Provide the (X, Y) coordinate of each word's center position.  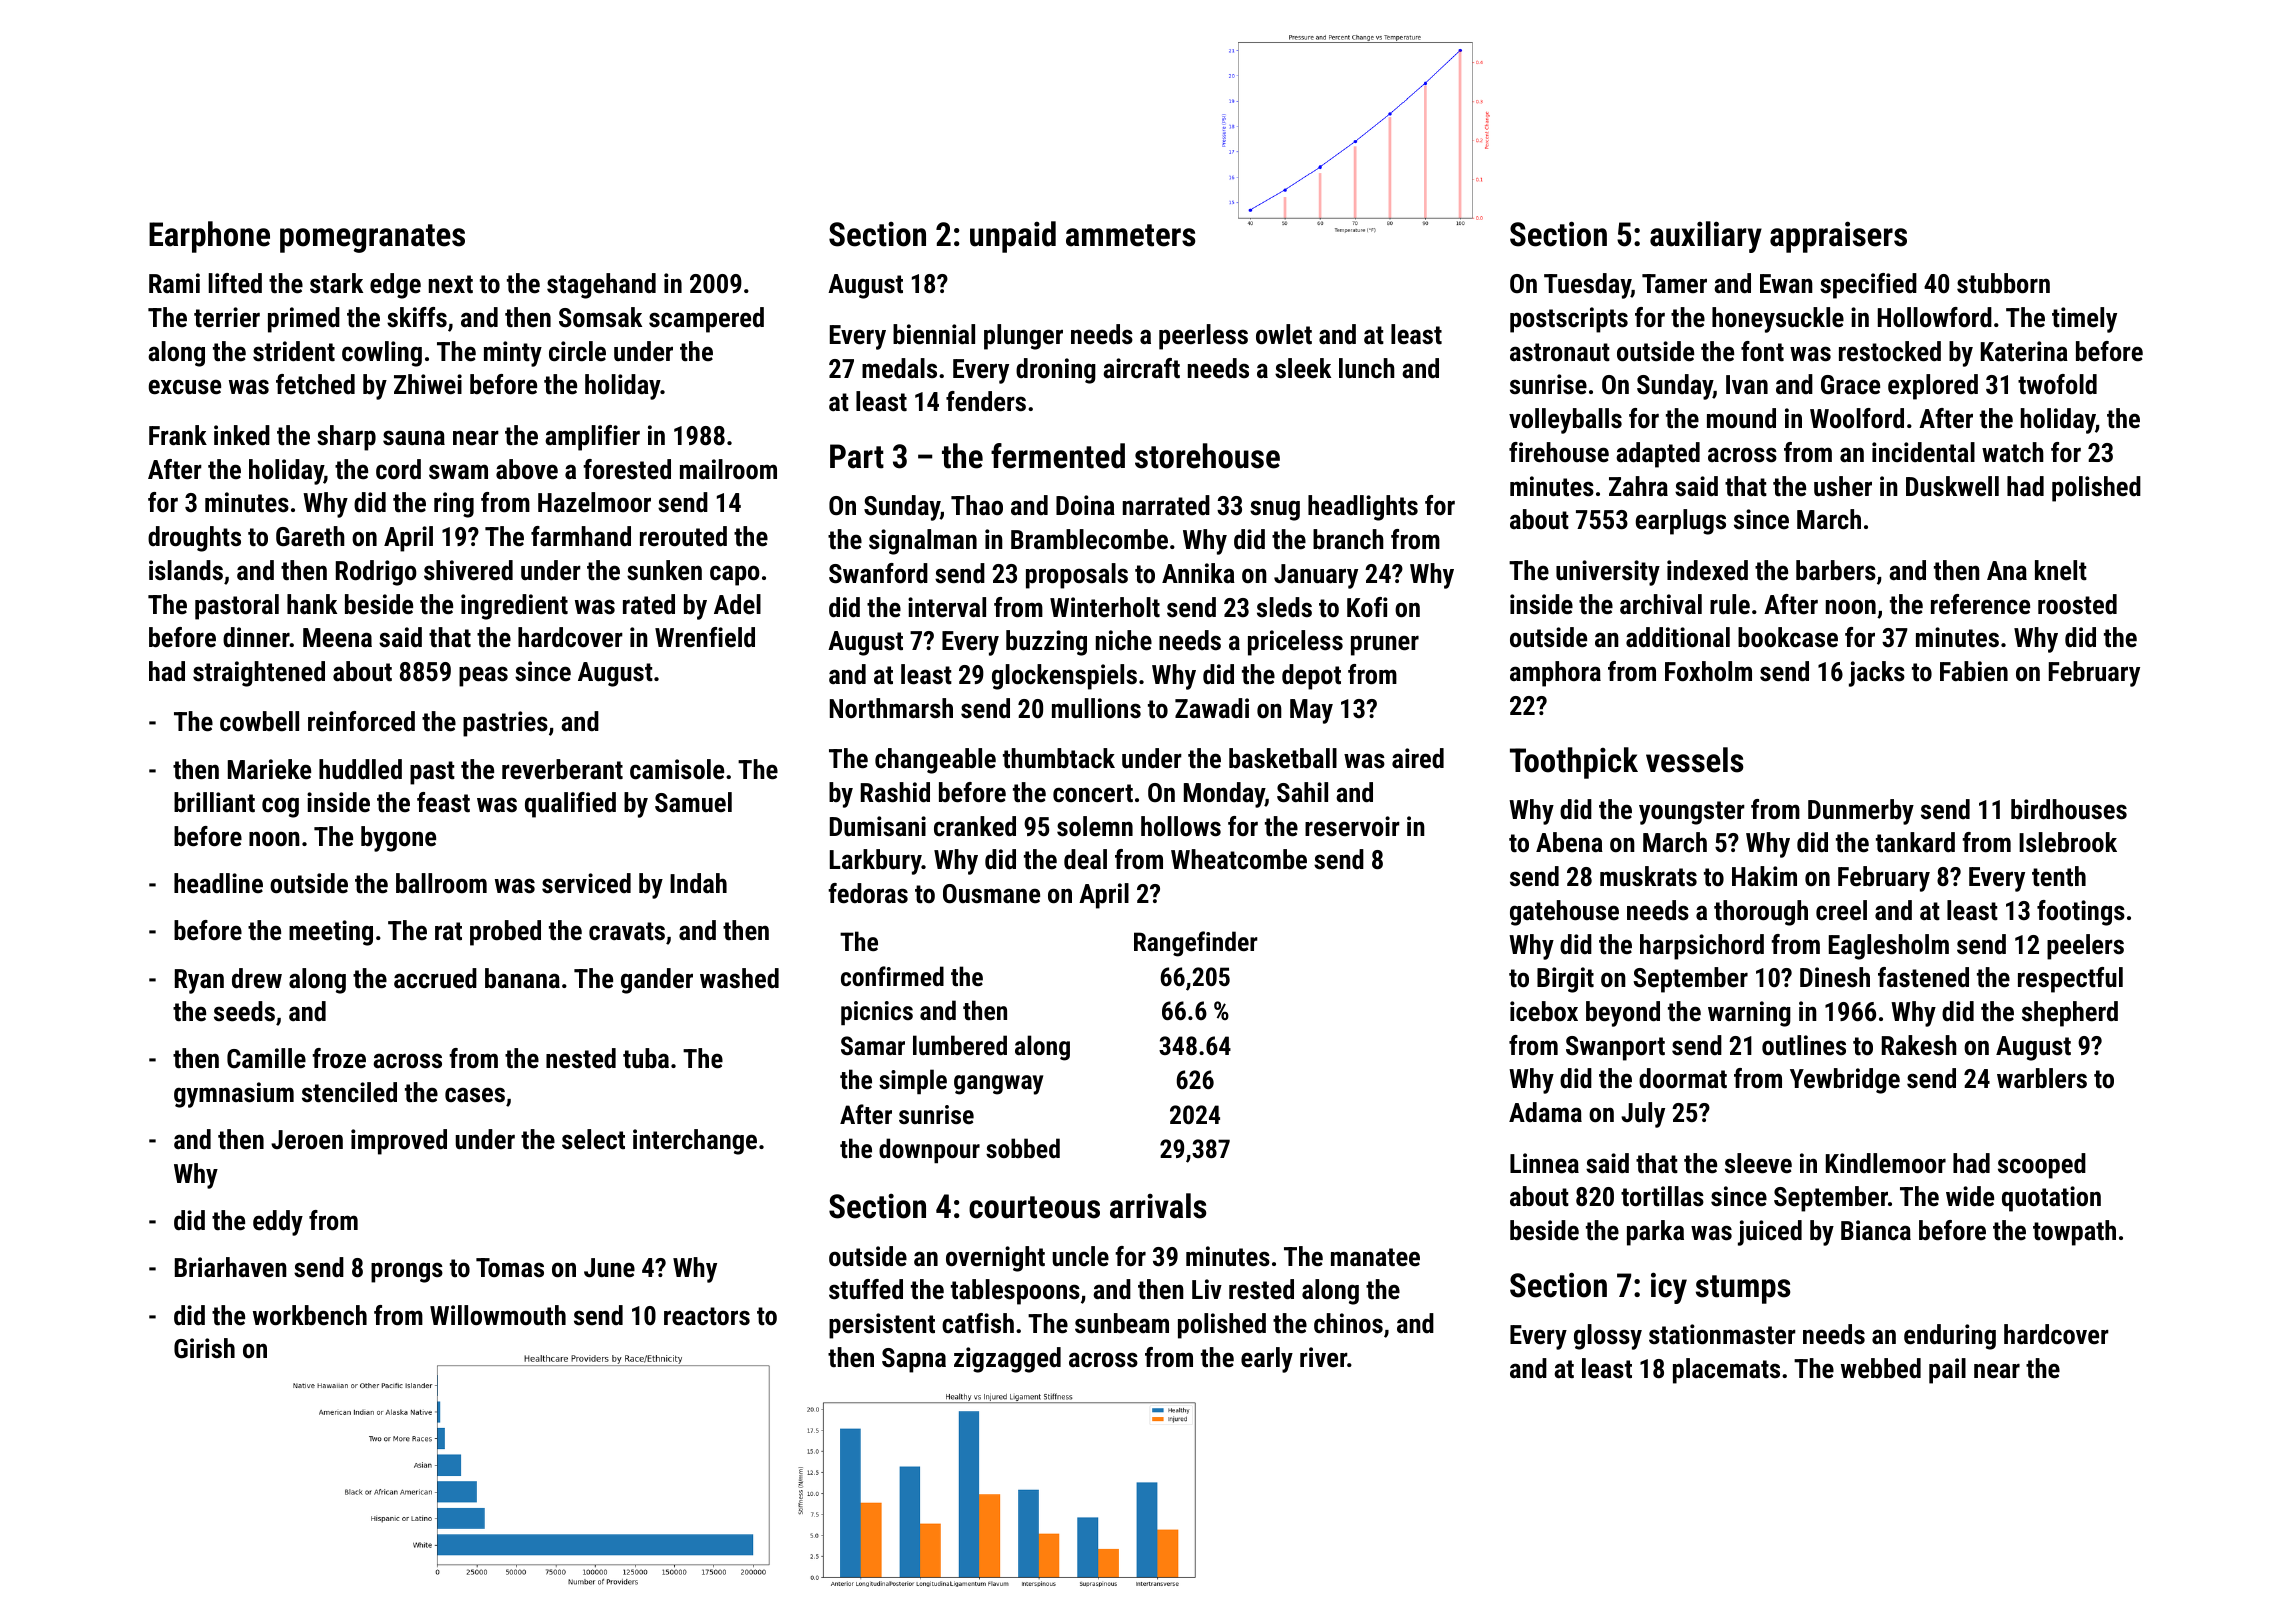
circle (577, 351)
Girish (204, 1348)
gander (657, 981)
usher (1843, 486)
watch (2013, 452)
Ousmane (991, 894)
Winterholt (1105, 607)
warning (1749, 1014)
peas (483, 676)
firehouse (1559, 452)
